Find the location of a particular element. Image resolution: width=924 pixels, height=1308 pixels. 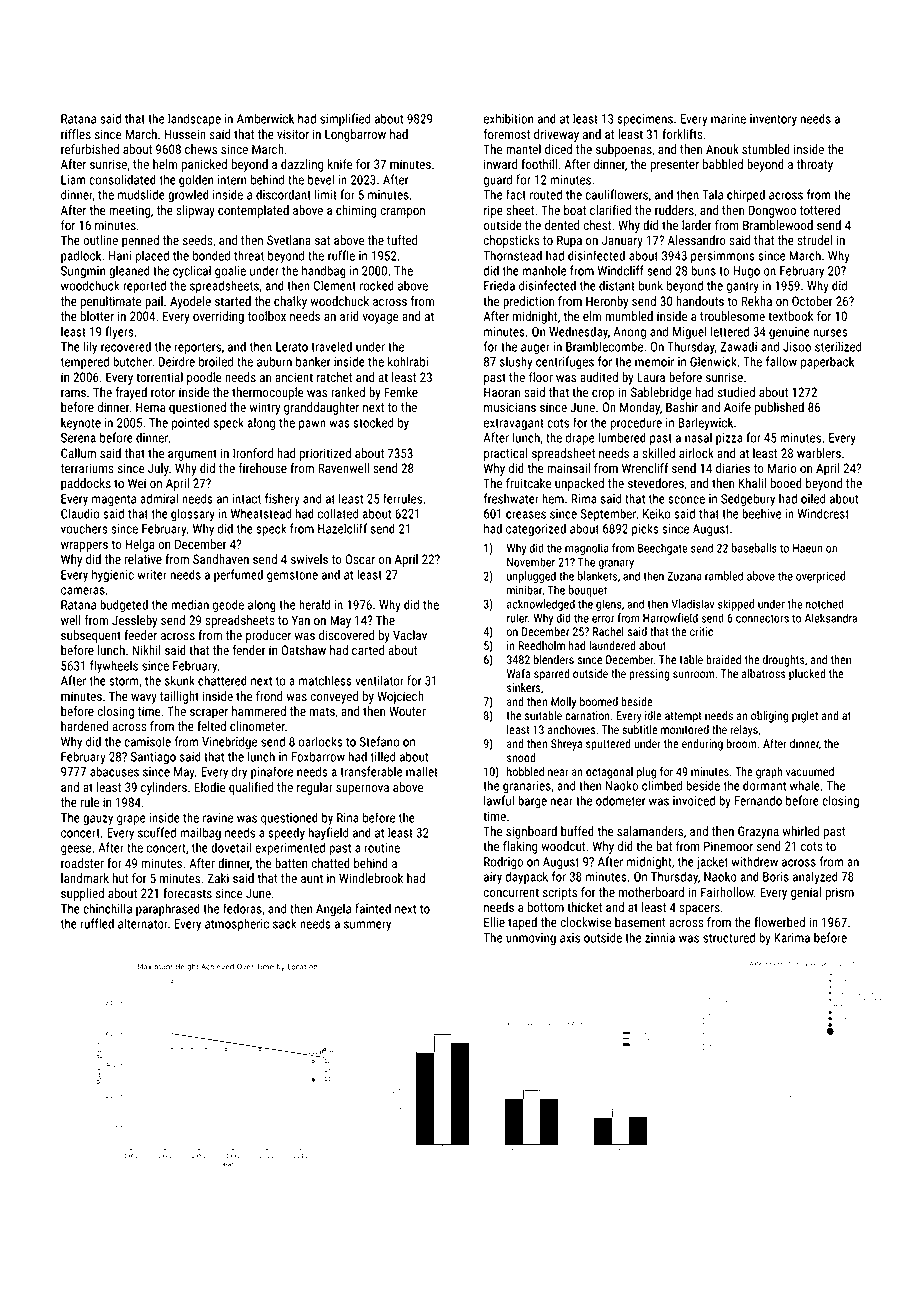

summery is located at coordinates (367, 926).
